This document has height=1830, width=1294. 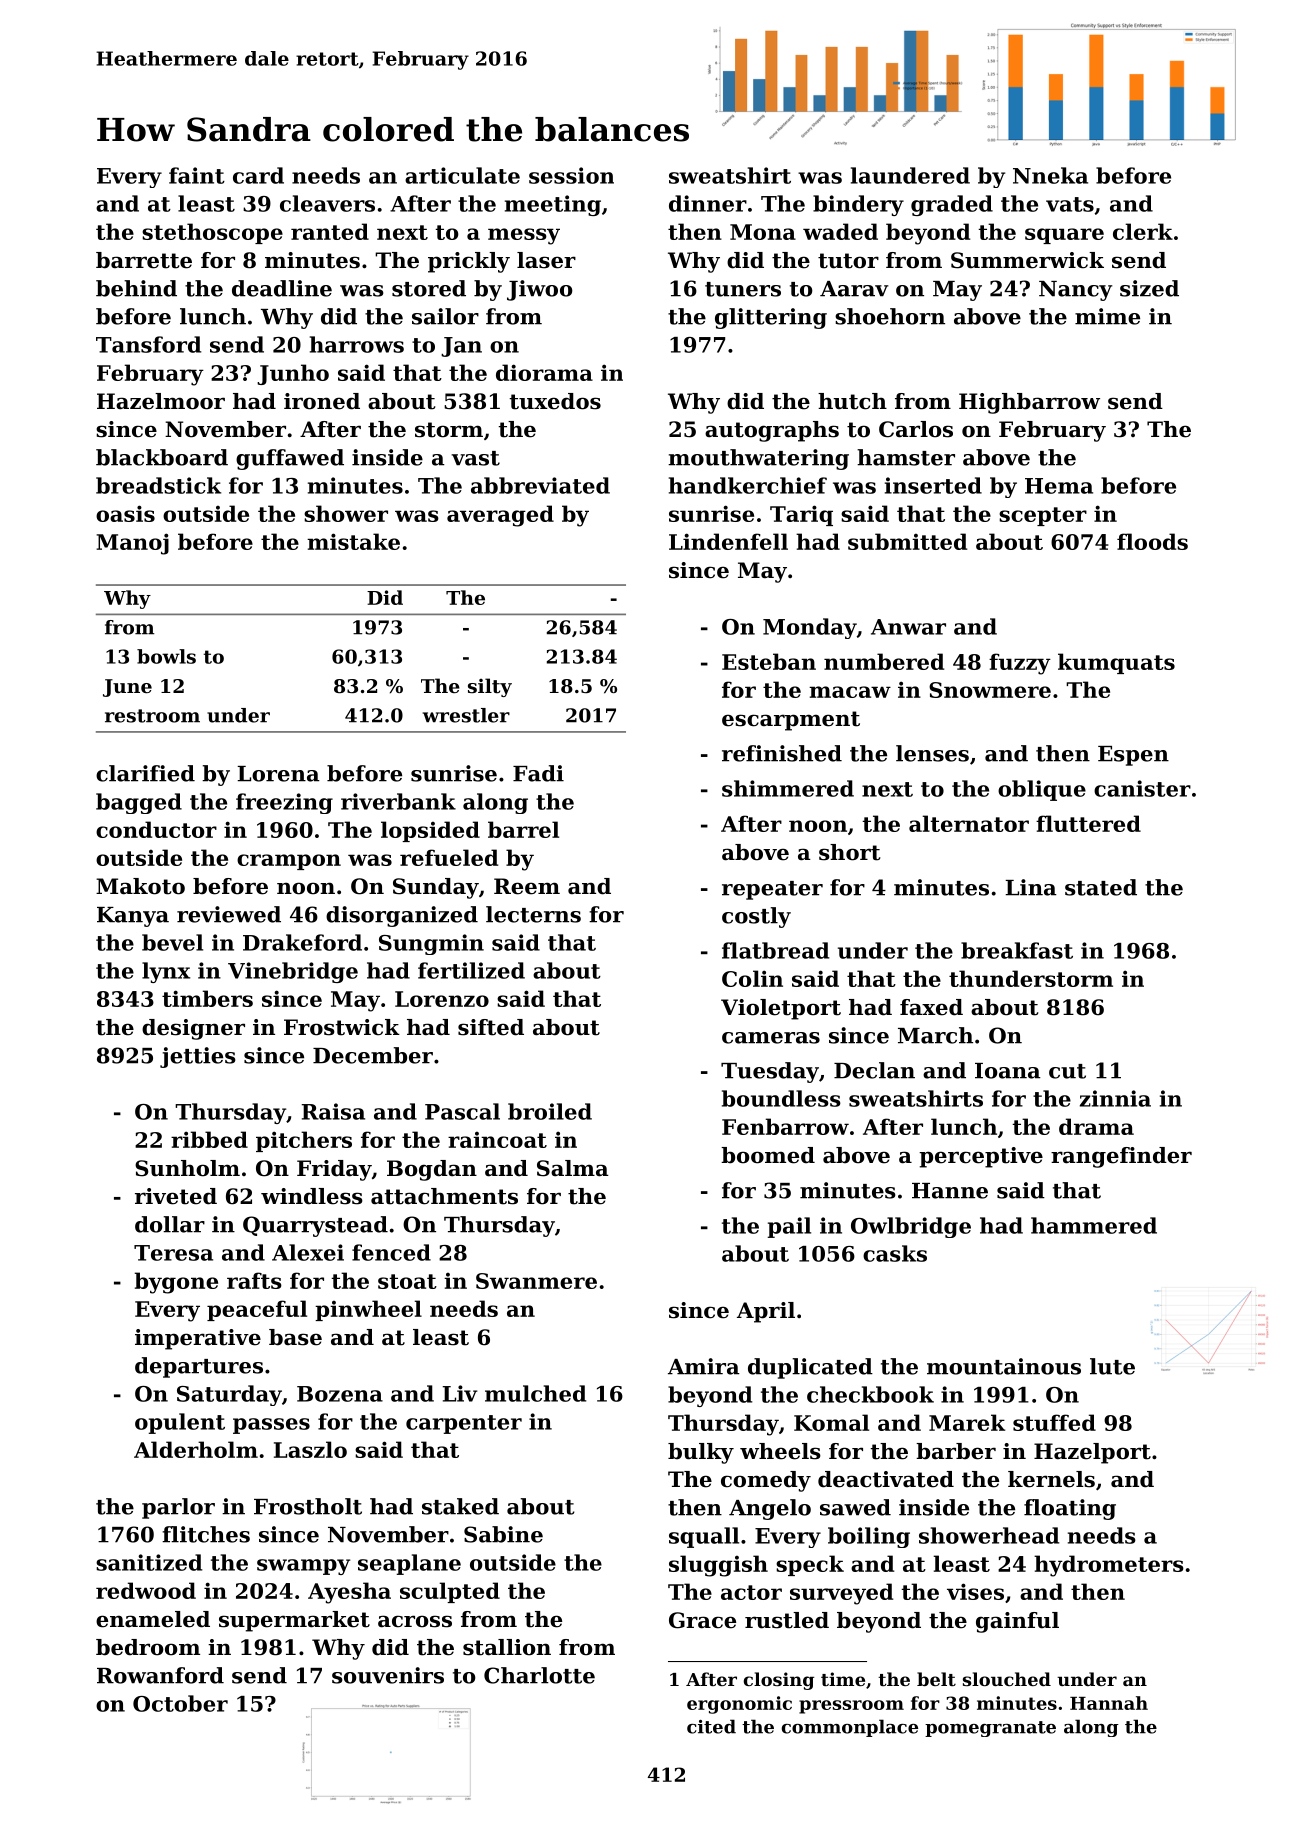 I want to click on carpenter, so click(x=464, y=1424).
